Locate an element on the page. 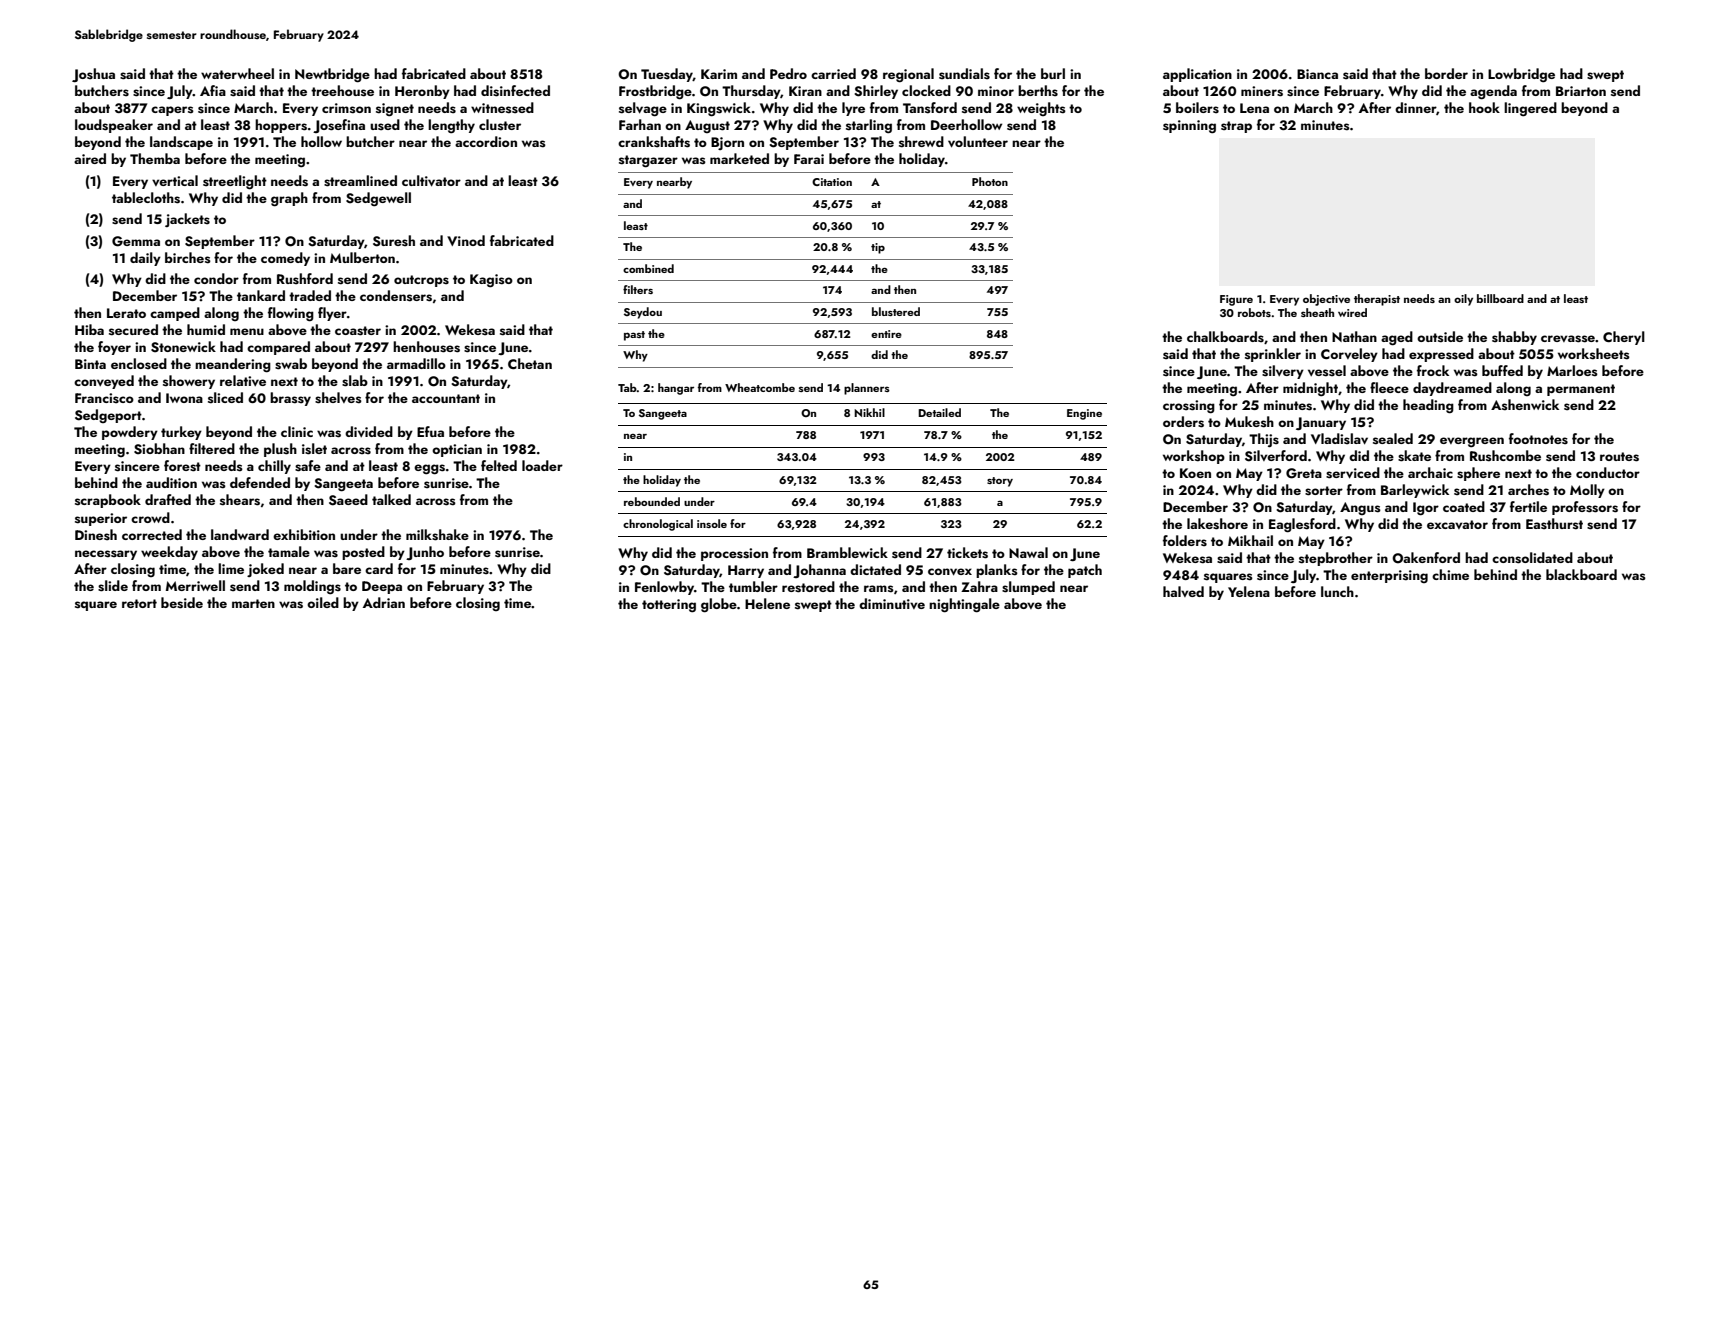 This page has height=1334, width=1726. slab is located at coordinates (355, 381).
